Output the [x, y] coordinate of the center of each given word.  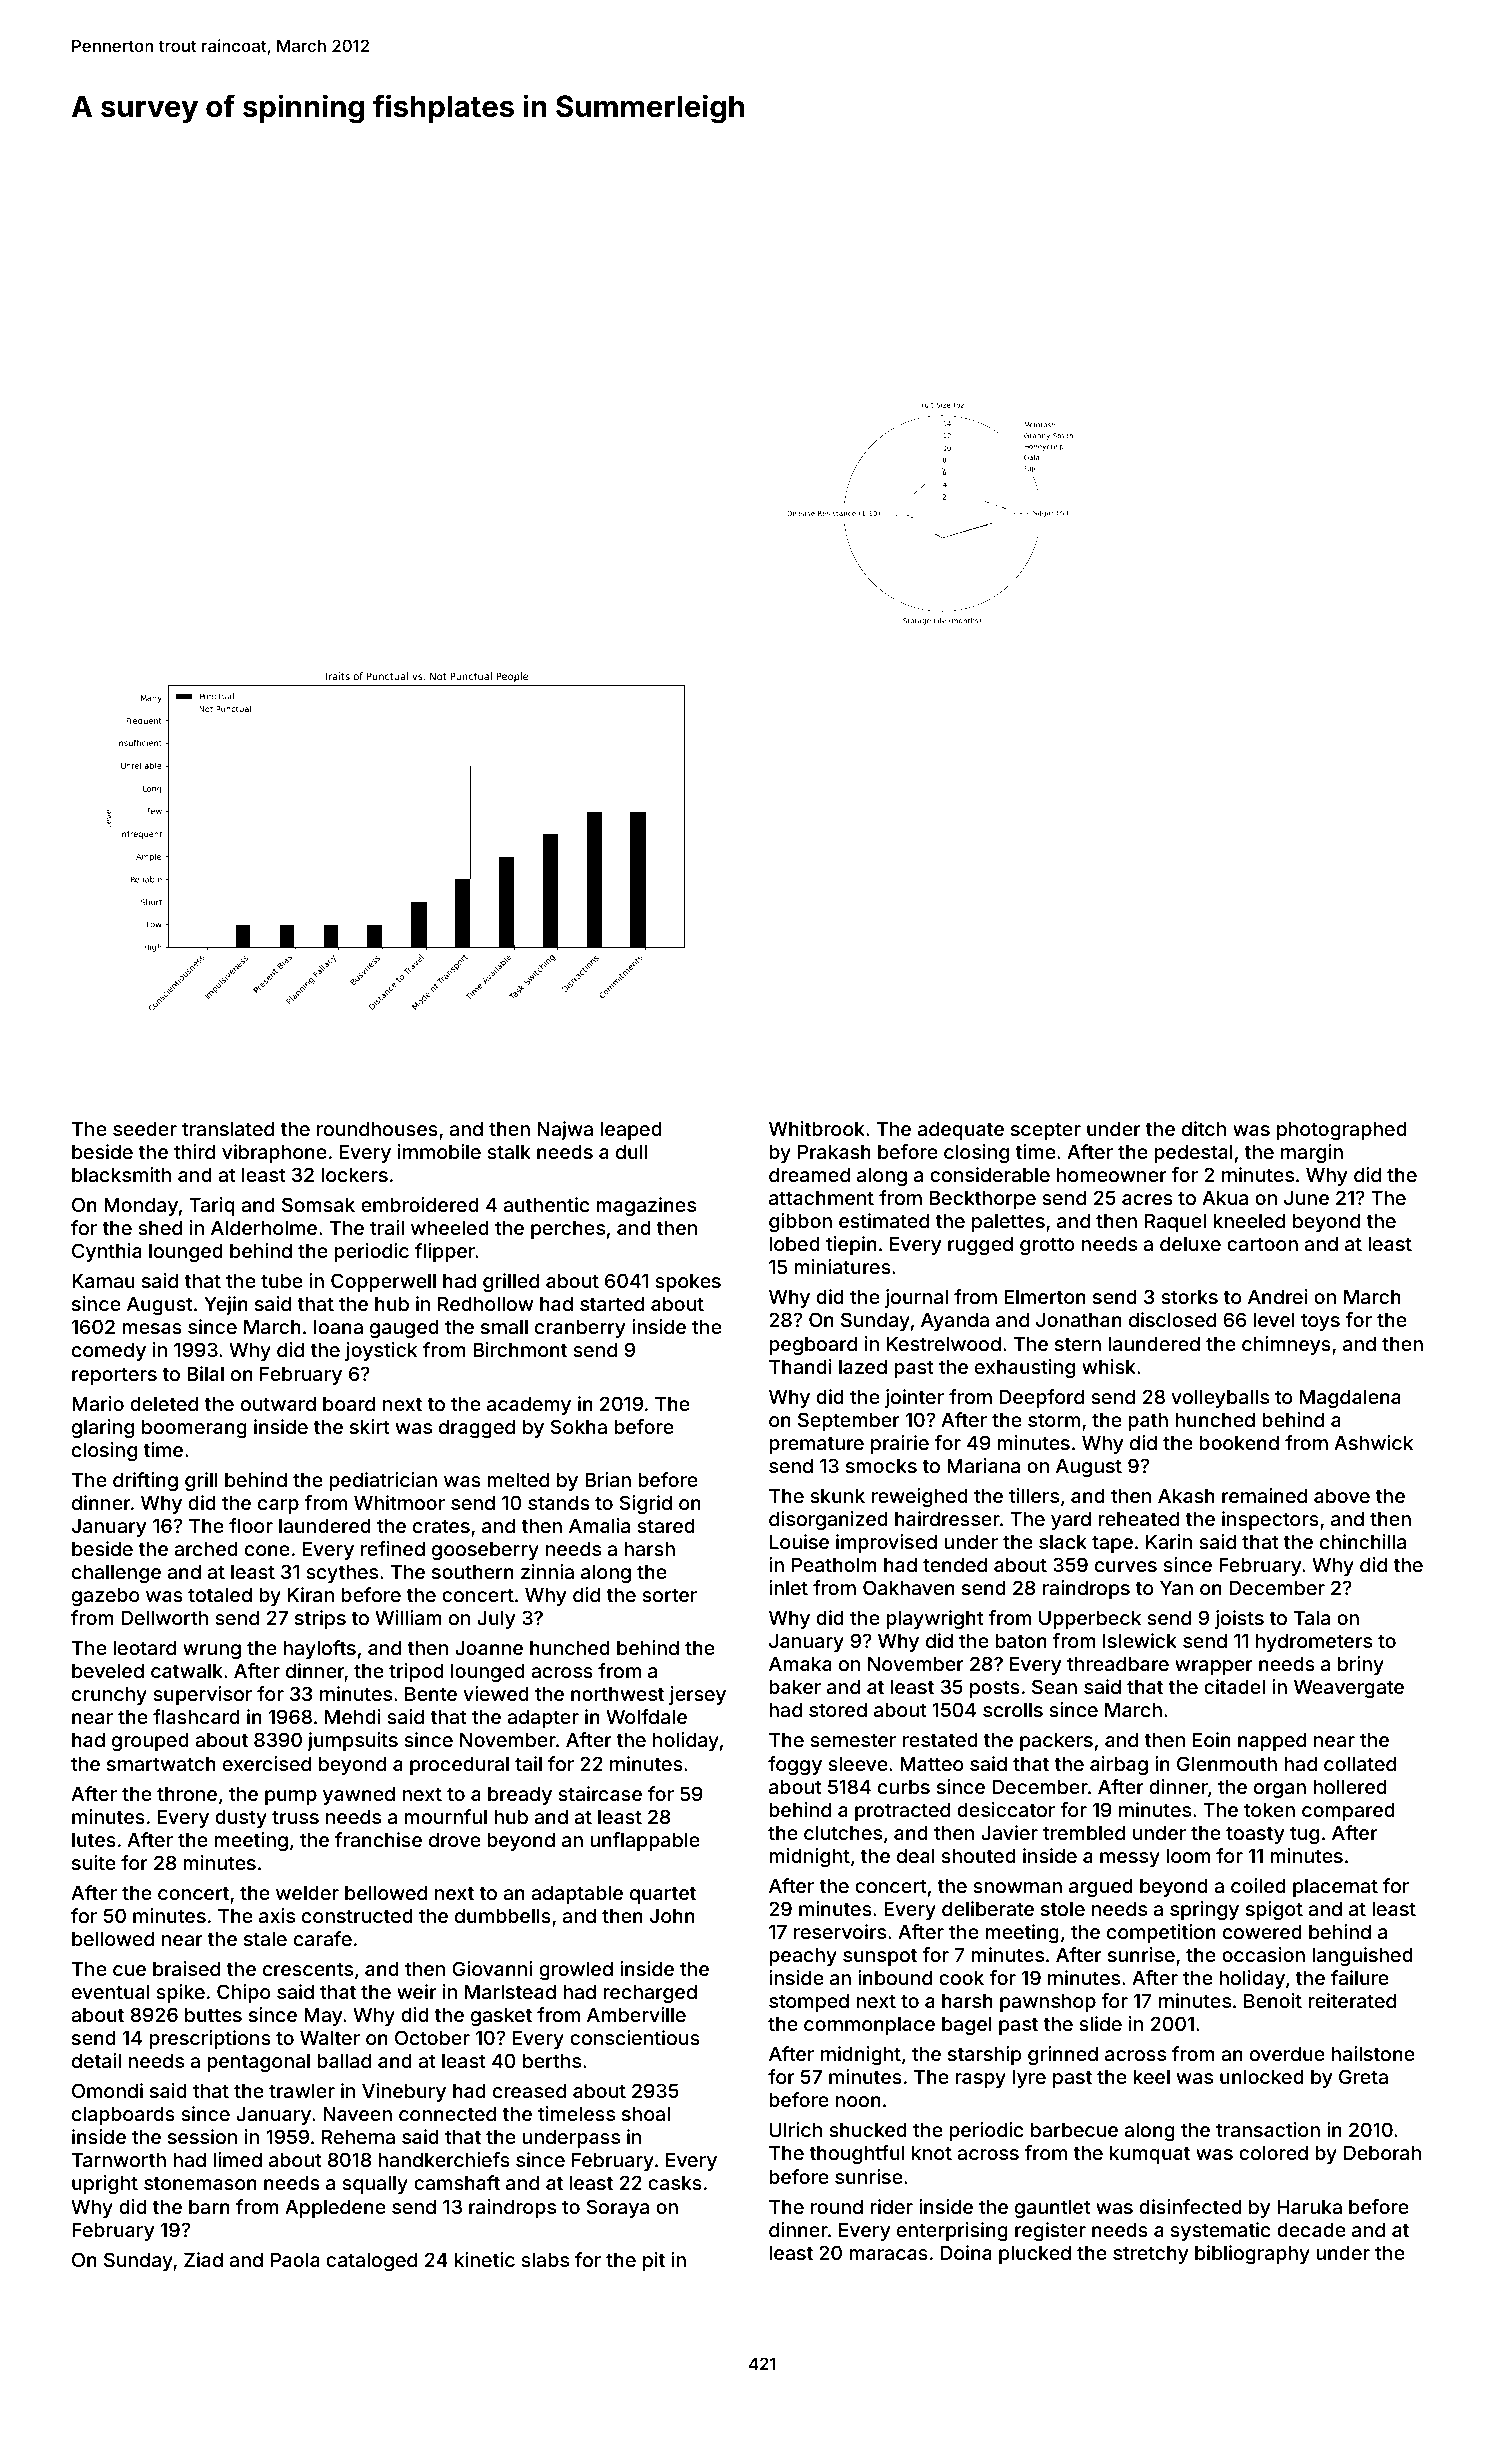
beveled [108, 1670]
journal [916, 1298]
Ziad [203, 2259]
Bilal [206, 1373]
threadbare [1118, 1663]
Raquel [1175, 1222]
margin [1312, 1153]
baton [1021, 1640]
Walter [330, 2037]
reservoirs [840, 1931]
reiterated [1352, 2000]
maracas [888, 2254]
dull [632, 1151]
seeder [145, 1128]
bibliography [1252, 2254]
